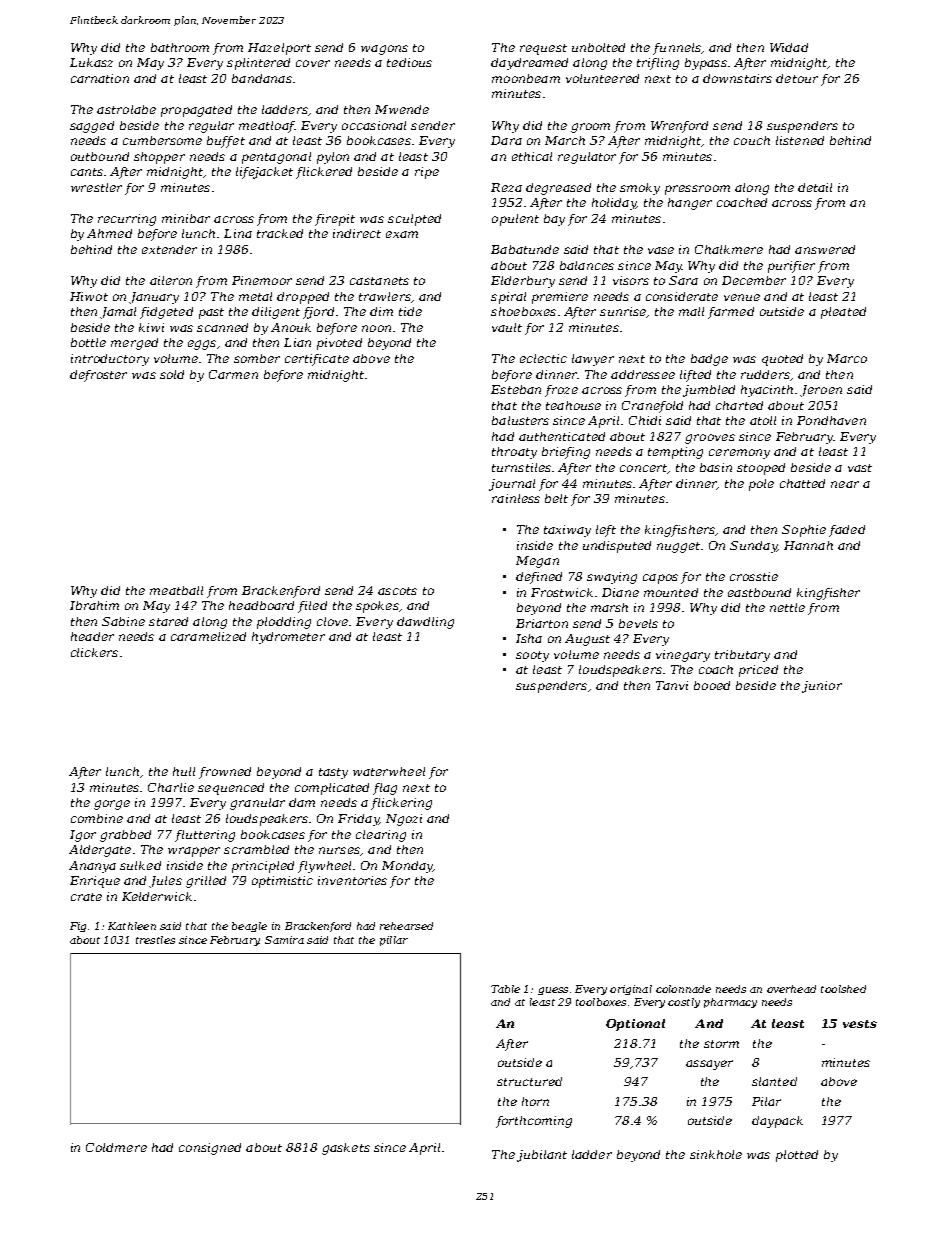  What do you see at coordinates (87, 172) in the document?
I see `cants` at bounding box center [87, 172].
